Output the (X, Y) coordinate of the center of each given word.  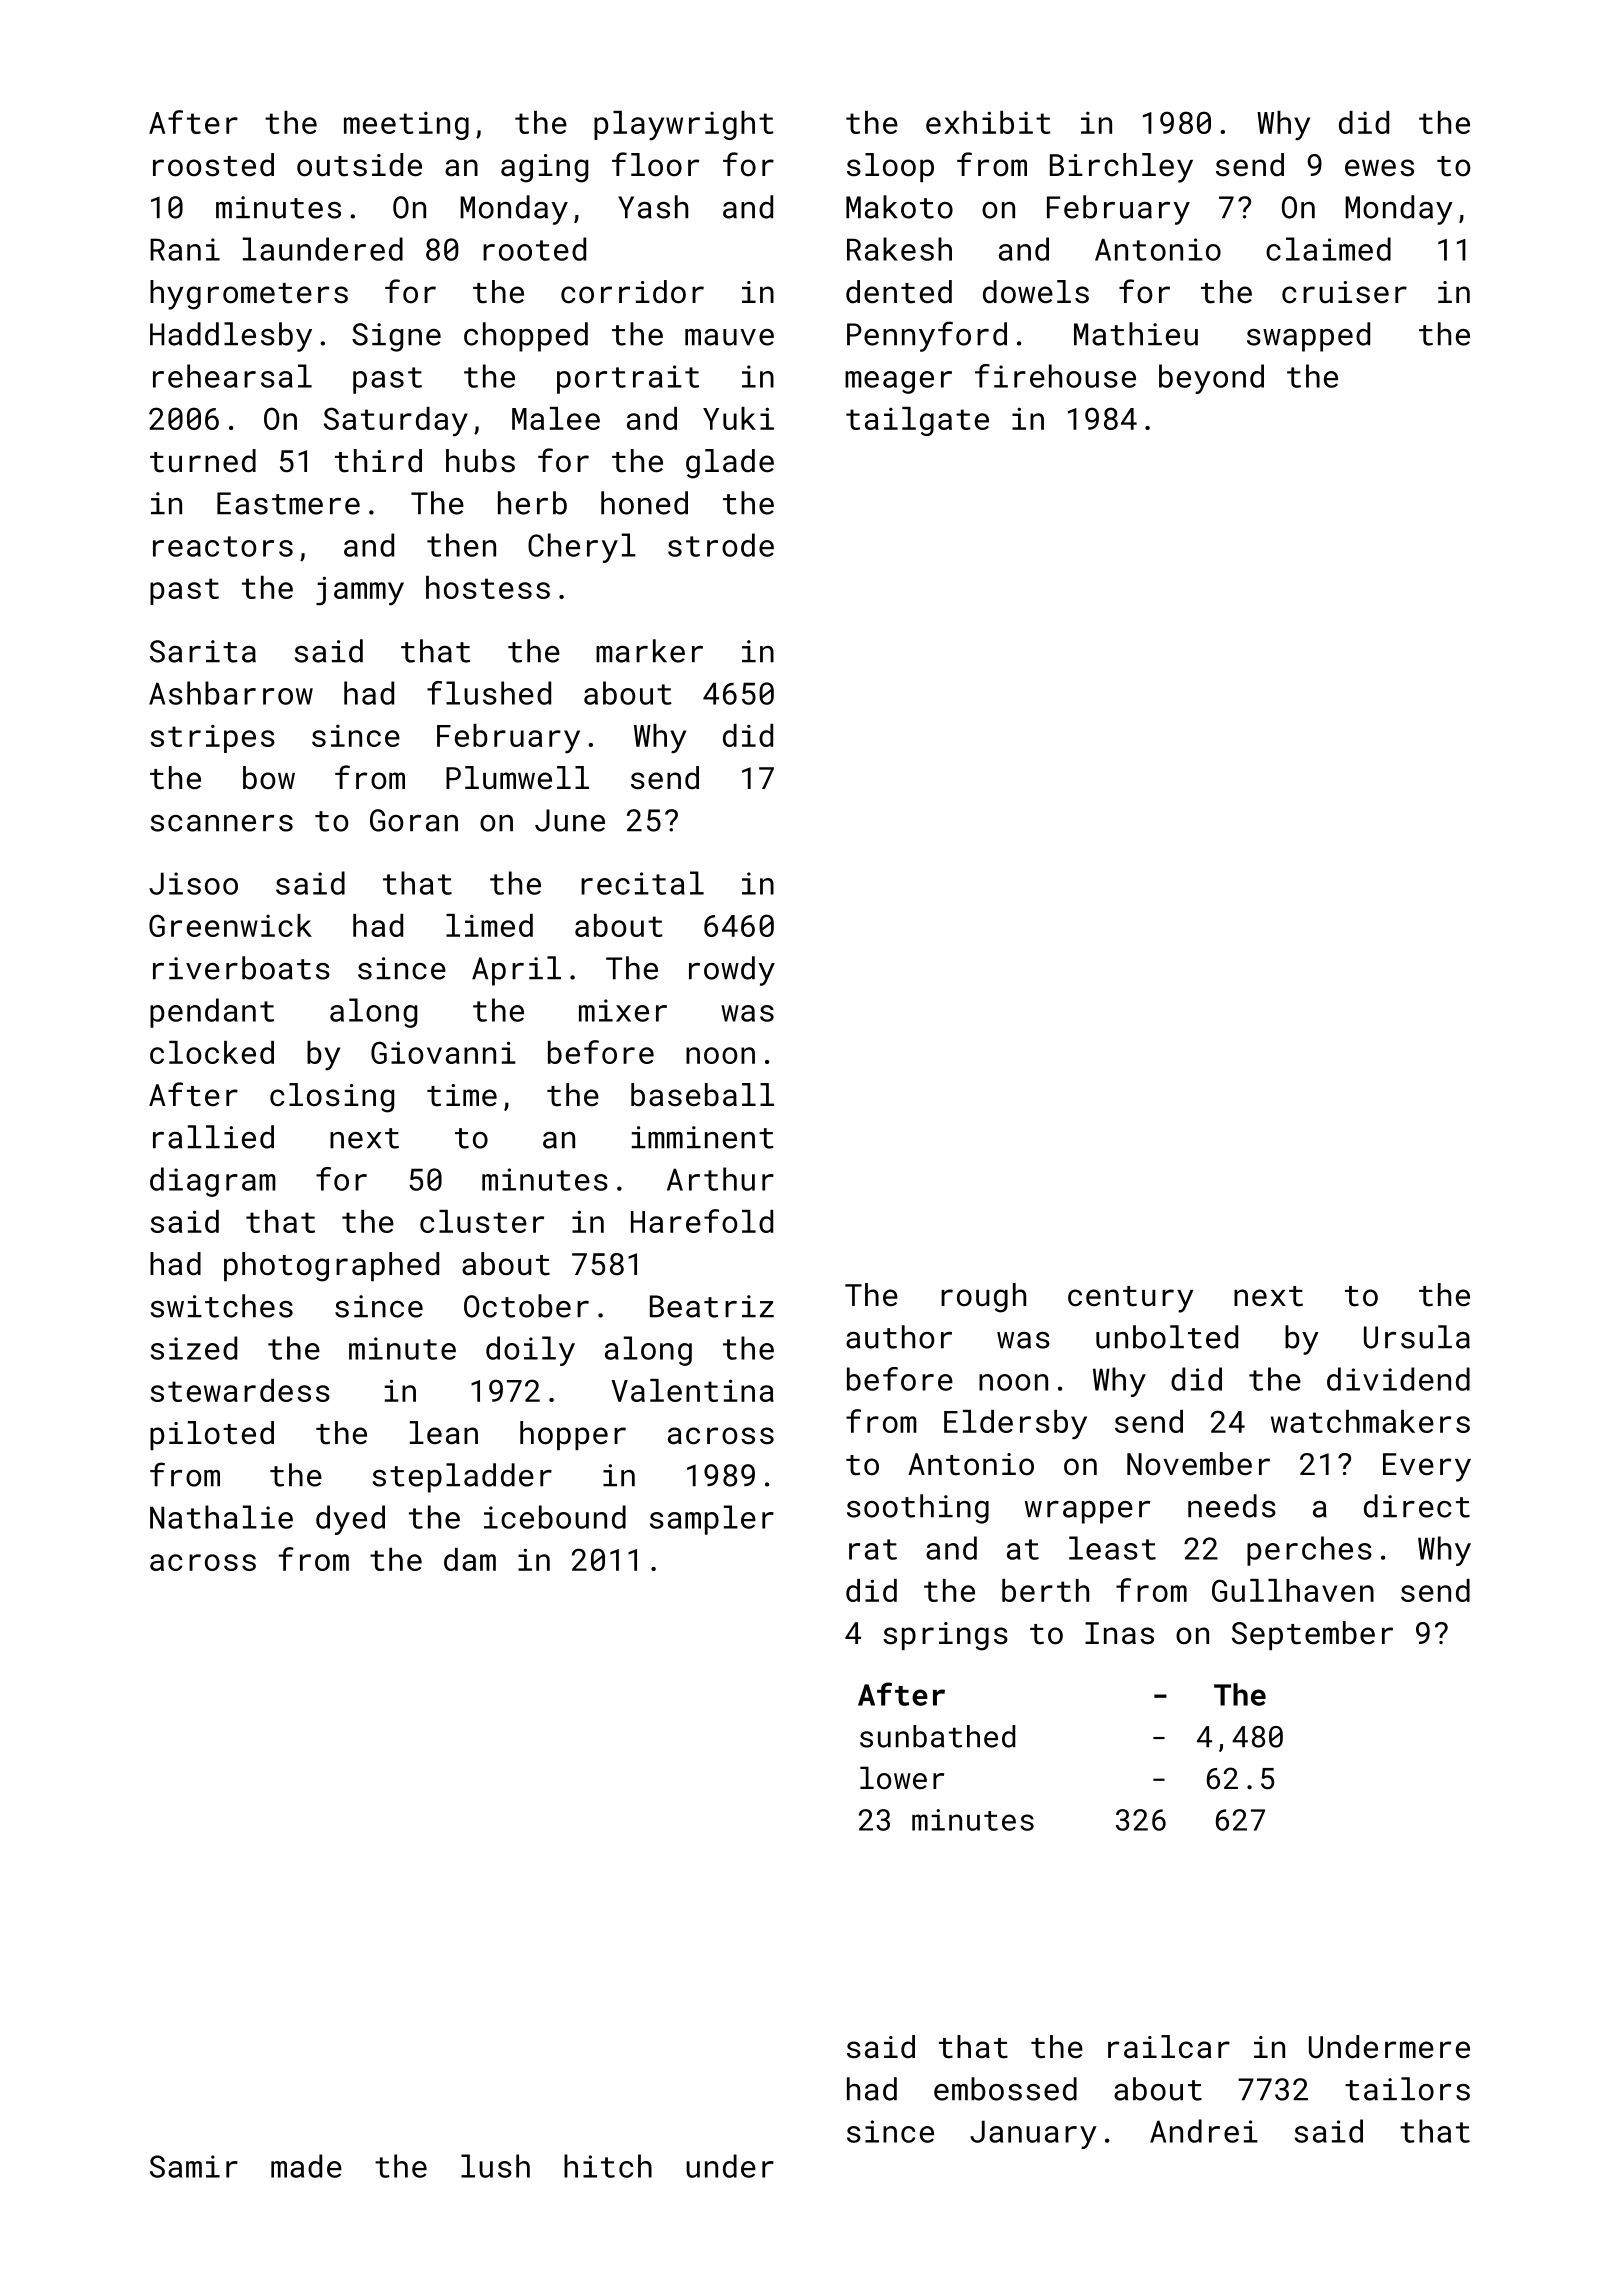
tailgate (917, 421)
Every (1427, 1467)
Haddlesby (231, 337)
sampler (712, 1520)
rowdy (732, 971)
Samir (194, 2166)
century (1130, 1299)
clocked (212, 1052)
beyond (1211, 379)
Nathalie (221, 1517)
